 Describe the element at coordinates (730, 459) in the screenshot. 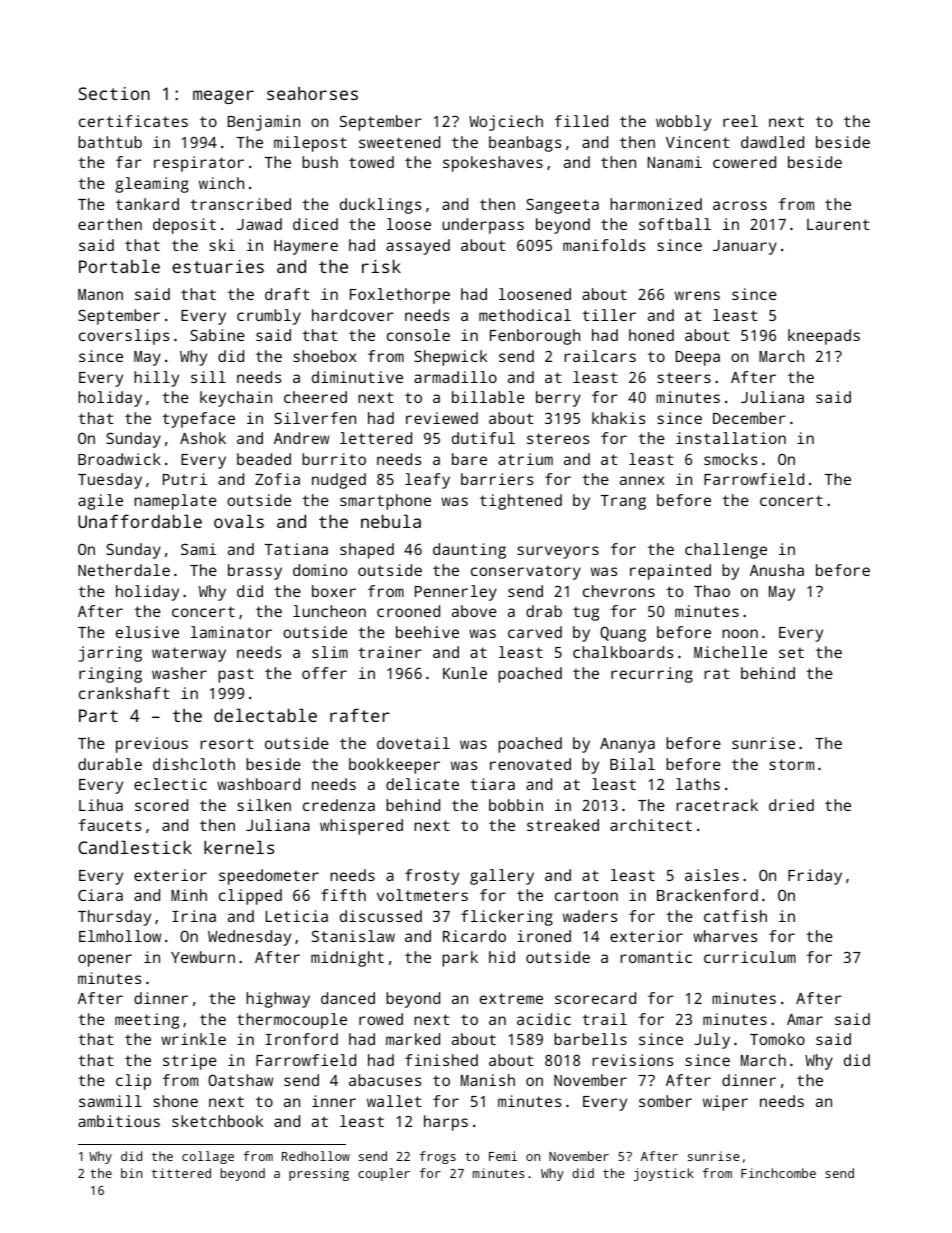

I see `smocks` at that location.
